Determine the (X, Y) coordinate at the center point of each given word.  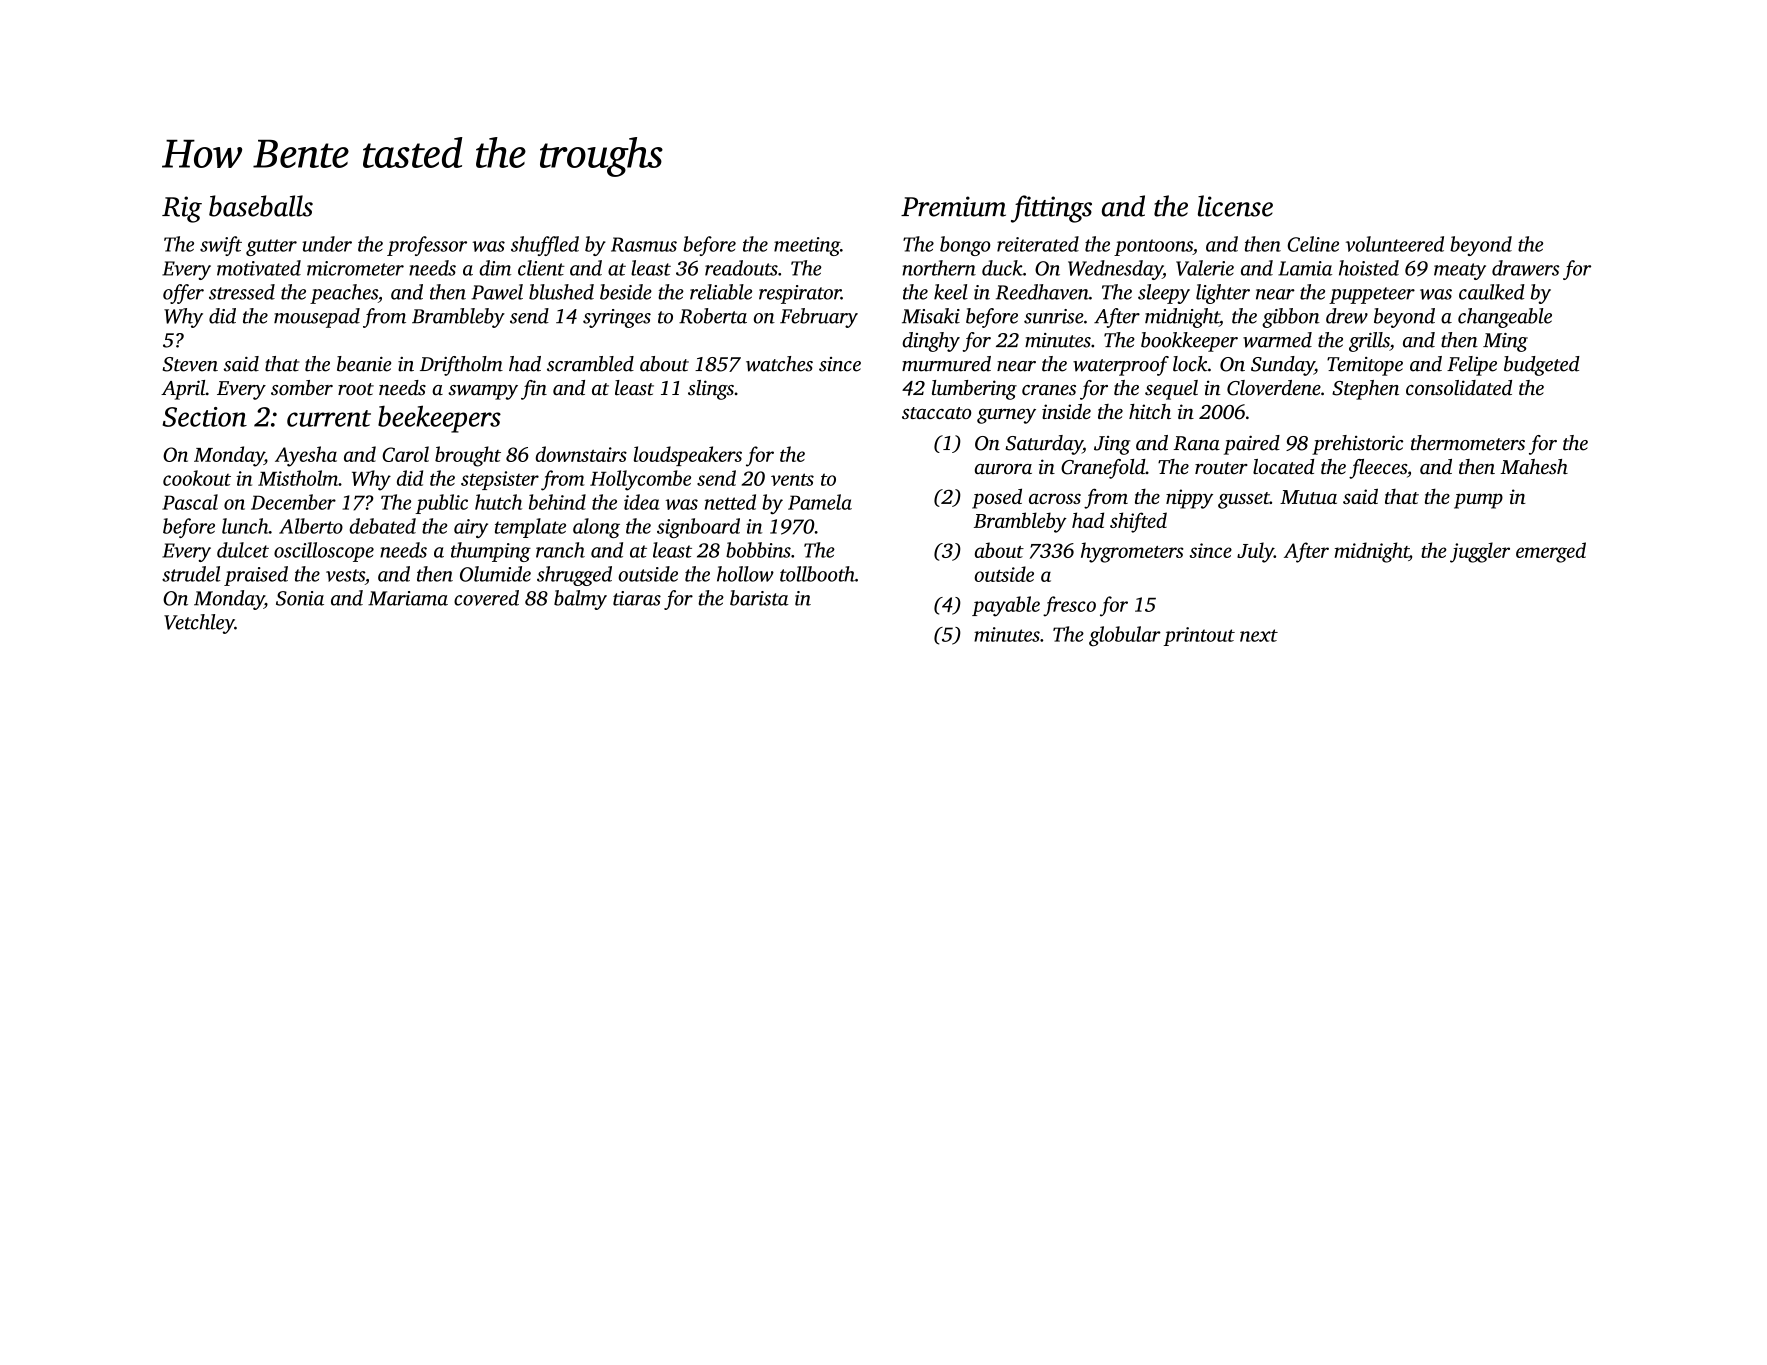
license (1235, 206)
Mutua (1308, 497)
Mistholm (298, 478)
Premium (953, 206)
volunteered (1395, 244)
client (541, 268)
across (1055, 498)
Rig (182, 209)
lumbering (974, 390)
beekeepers (439, 419)
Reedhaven (1042, 292)
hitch (1150, 411)
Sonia (300, 598)
